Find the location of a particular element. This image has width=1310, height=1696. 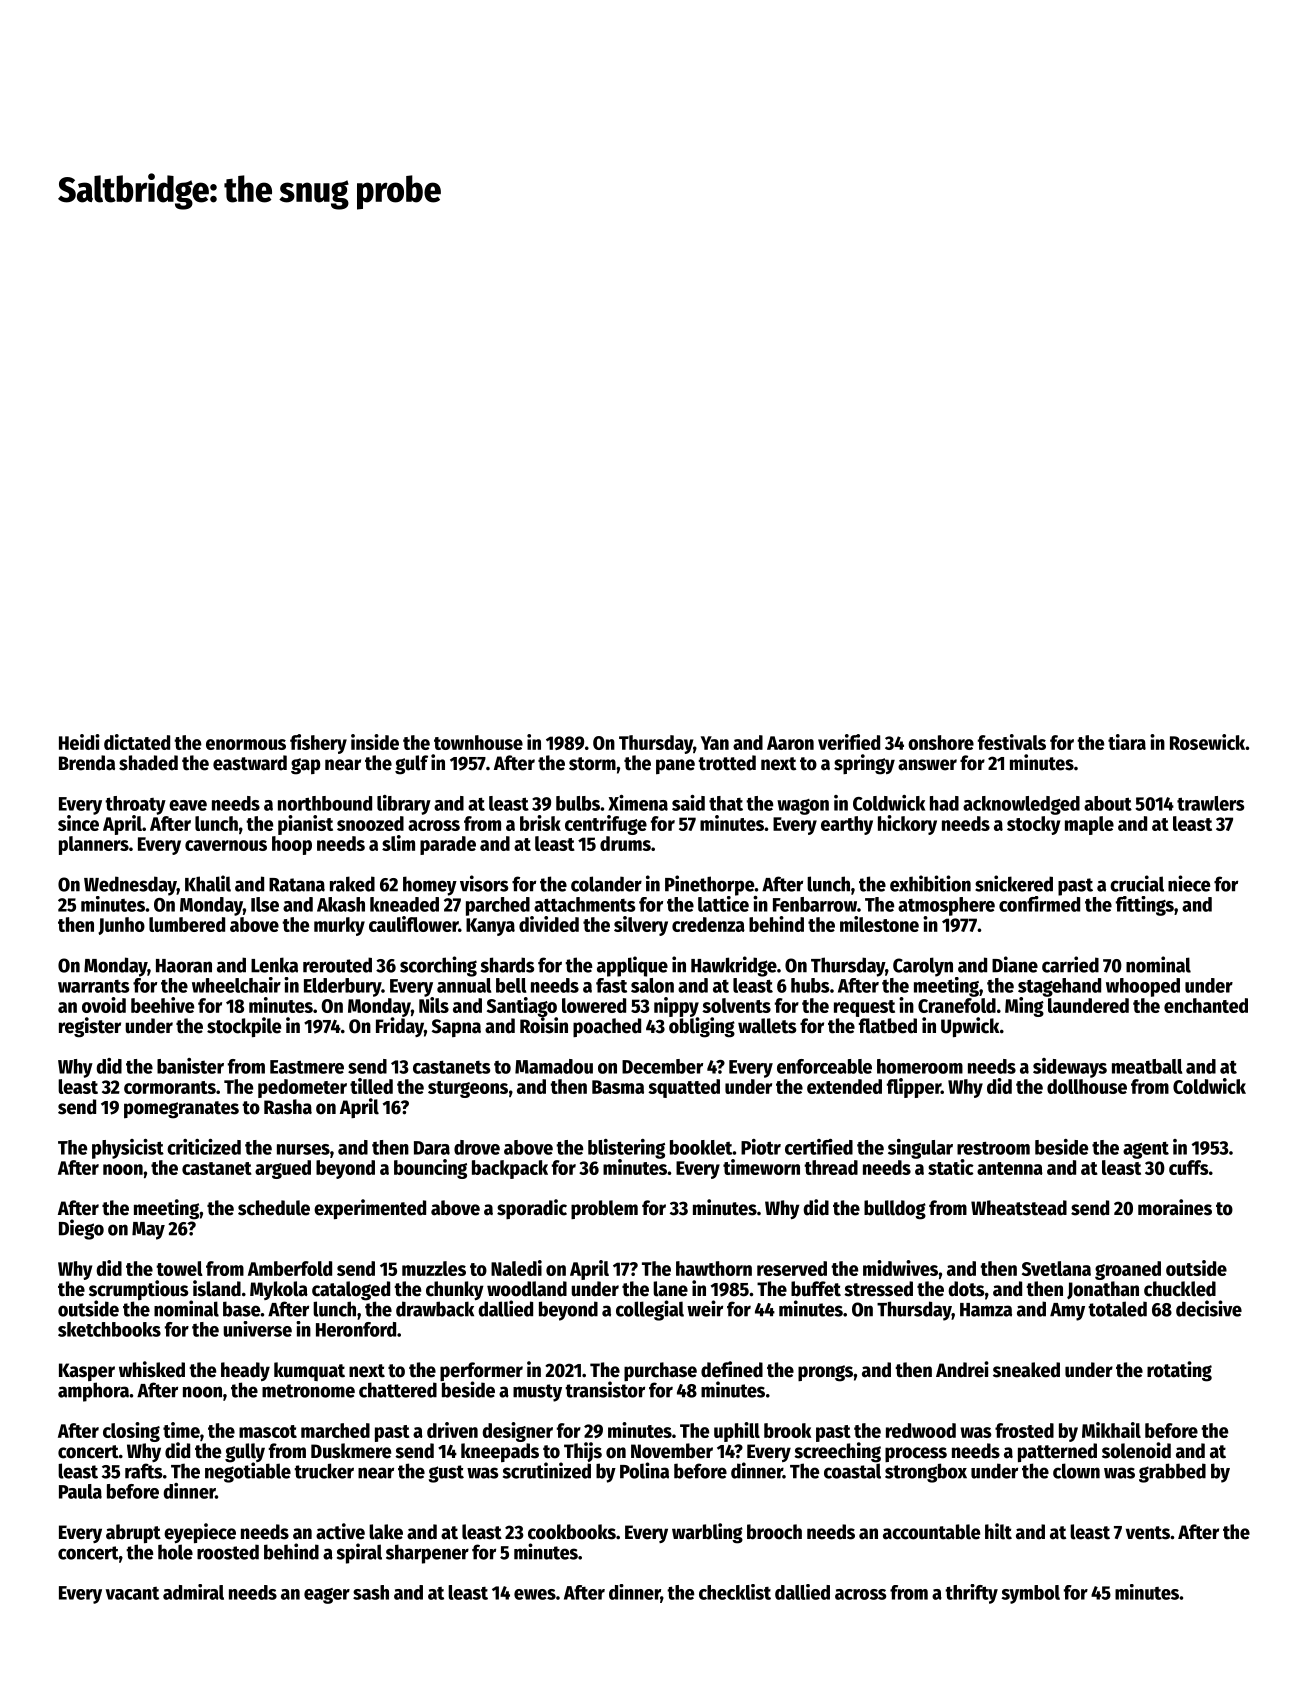

stockpile is located at coordinates (244, 1027).
